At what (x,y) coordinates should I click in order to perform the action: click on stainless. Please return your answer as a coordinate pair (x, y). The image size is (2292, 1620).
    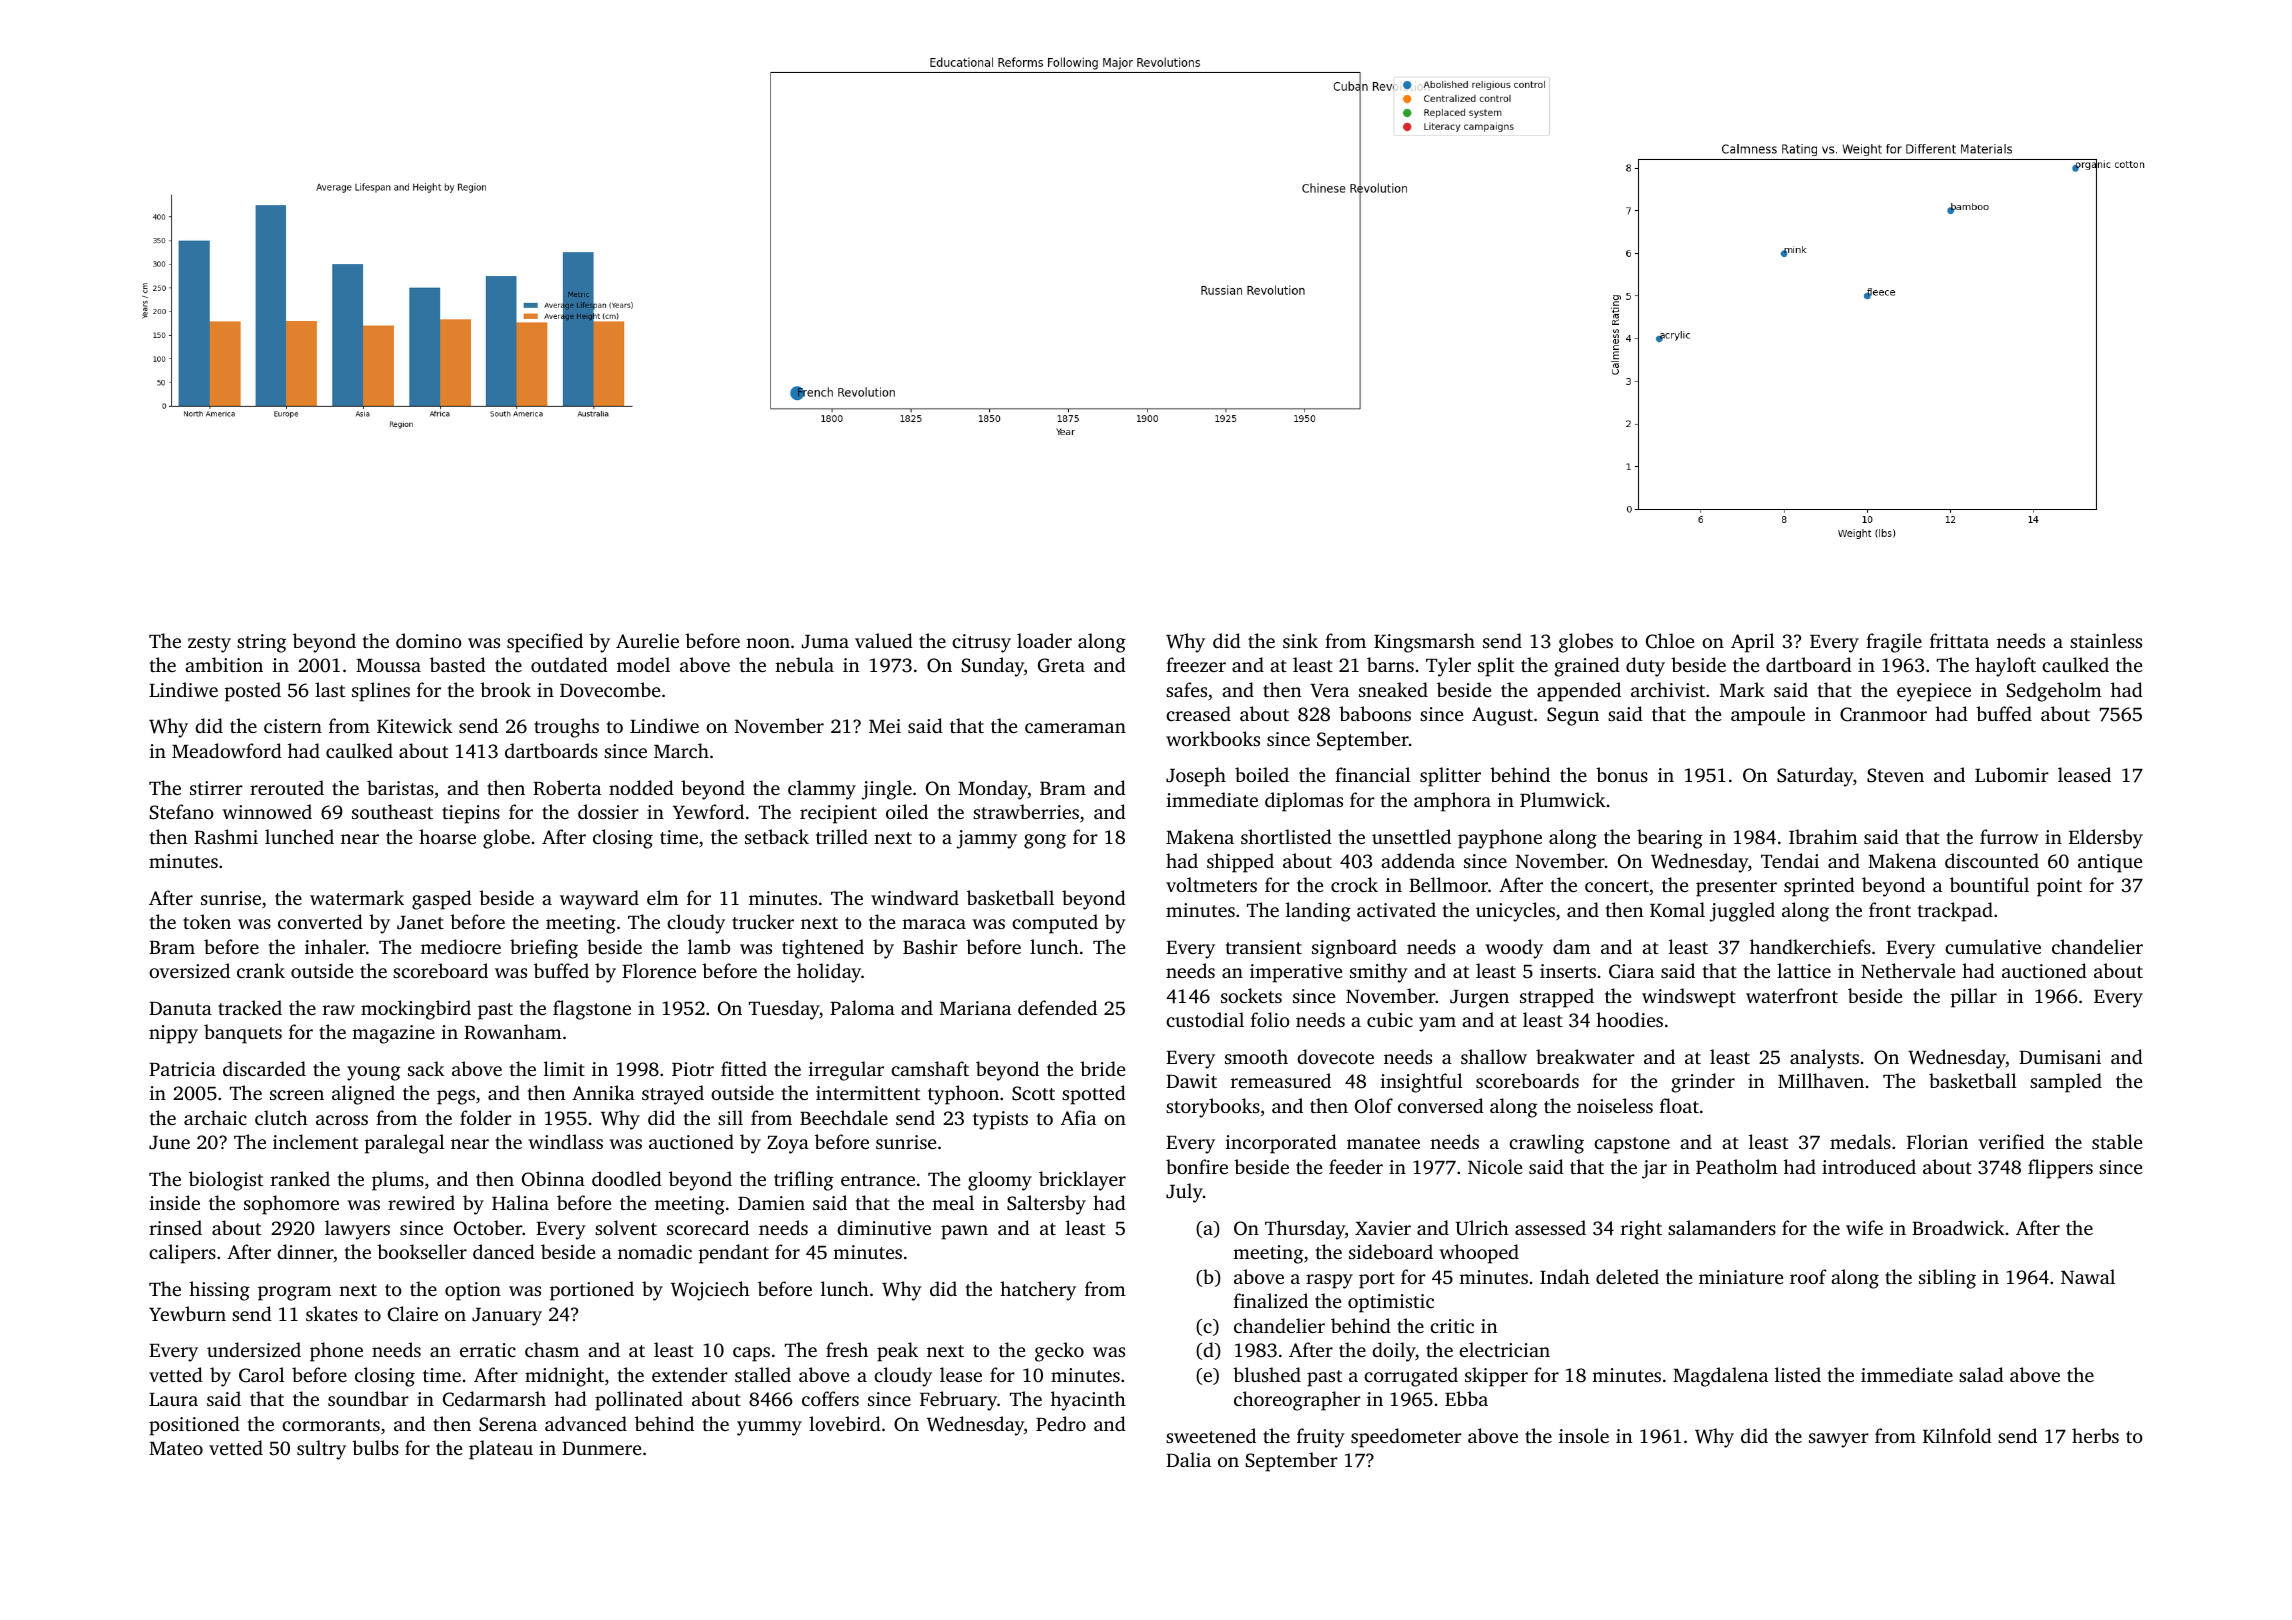
    Looking at the image, I should click on (2106, 640).
